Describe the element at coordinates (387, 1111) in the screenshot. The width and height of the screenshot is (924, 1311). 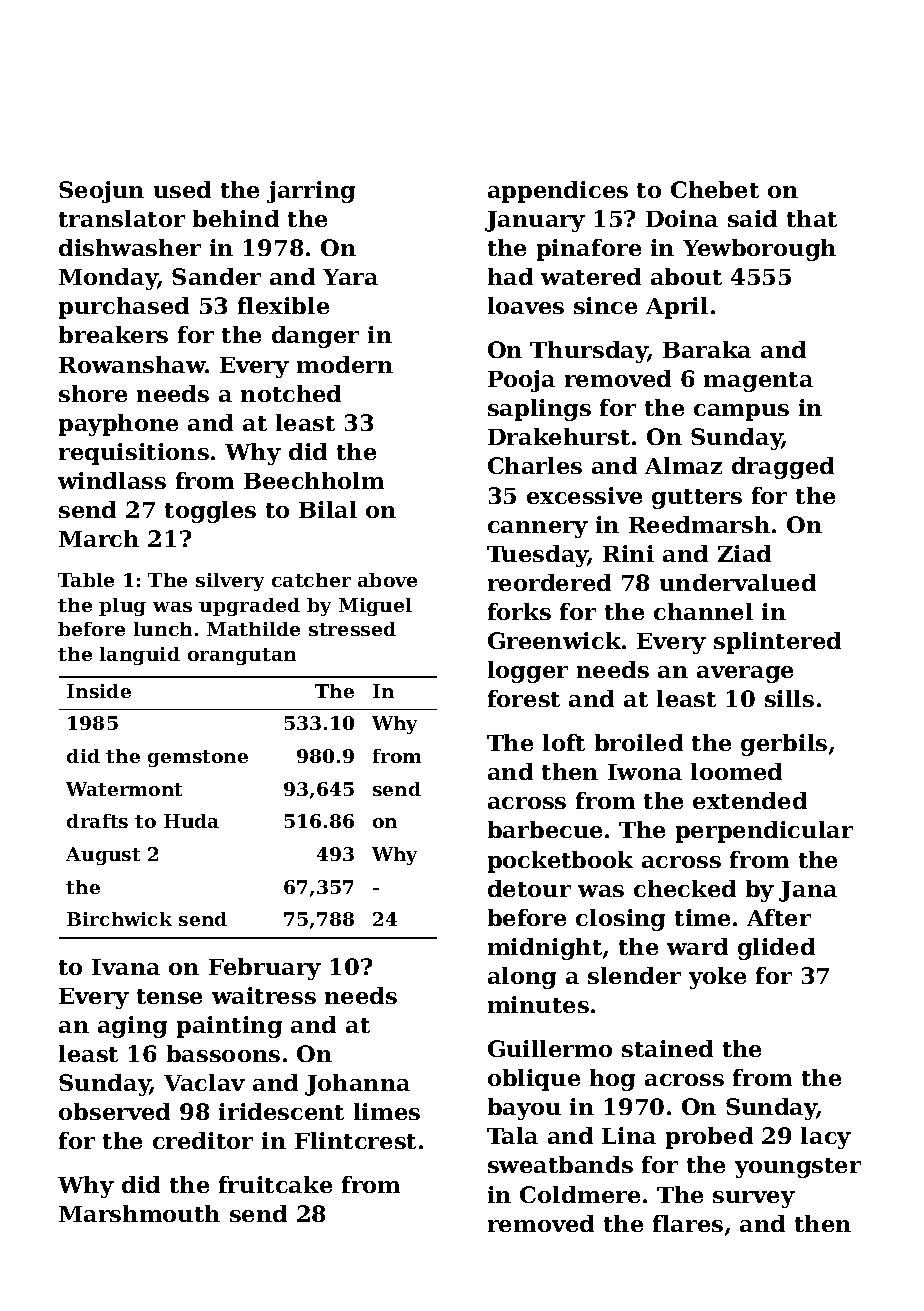
I see `limes` at that location.
